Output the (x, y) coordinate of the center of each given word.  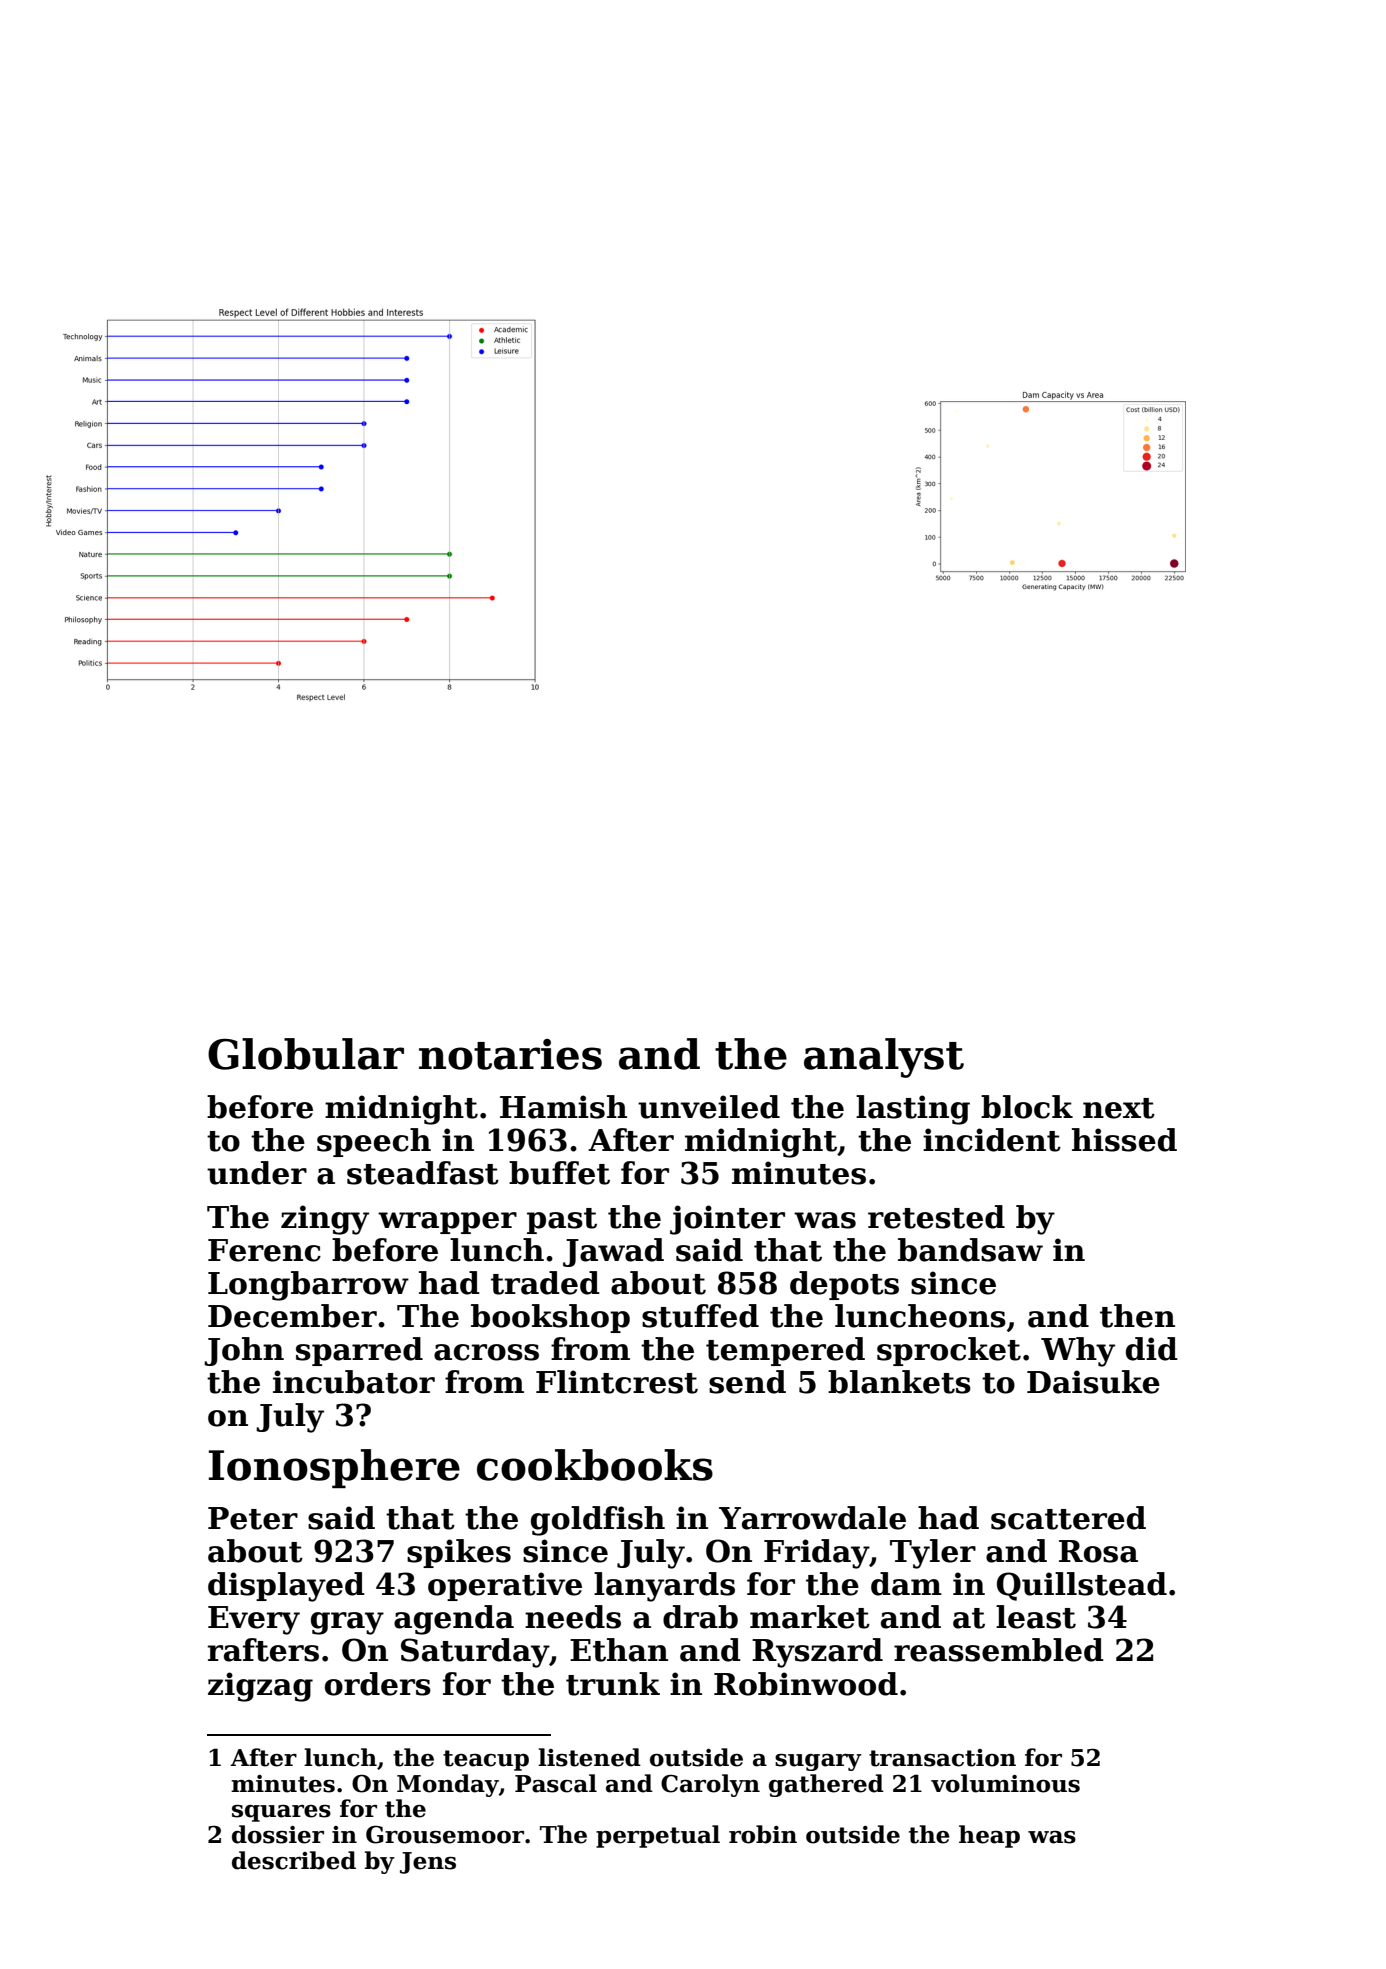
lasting (913, 1110)
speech (374, 1142)
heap (989, 1836)
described (294, 1860)
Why (1078, 1352)
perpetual (658, 1836)
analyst (884, 1058)
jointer (727, 1220)
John (244, 1351)
